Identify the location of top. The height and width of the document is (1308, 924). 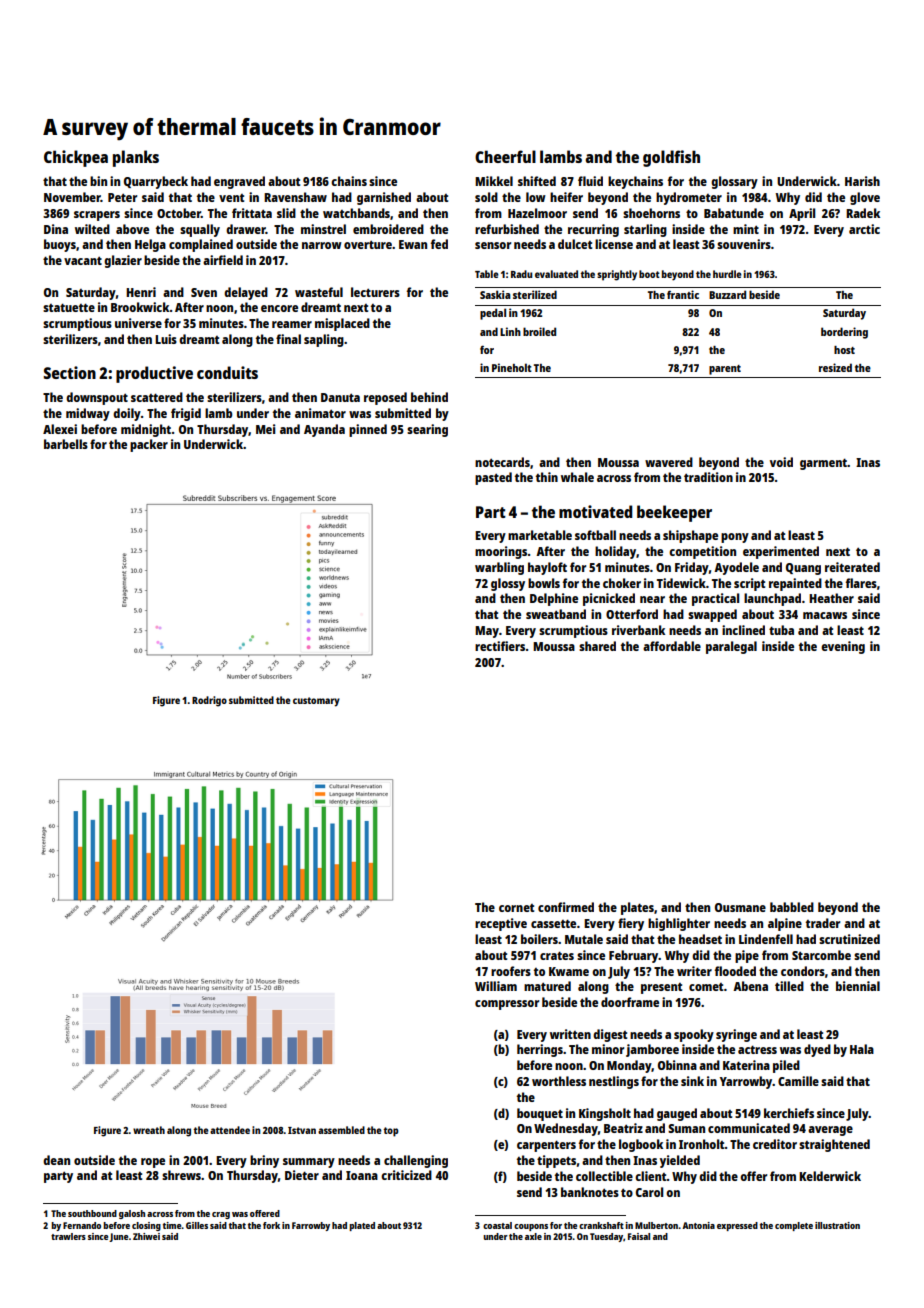
(391, 1132).
